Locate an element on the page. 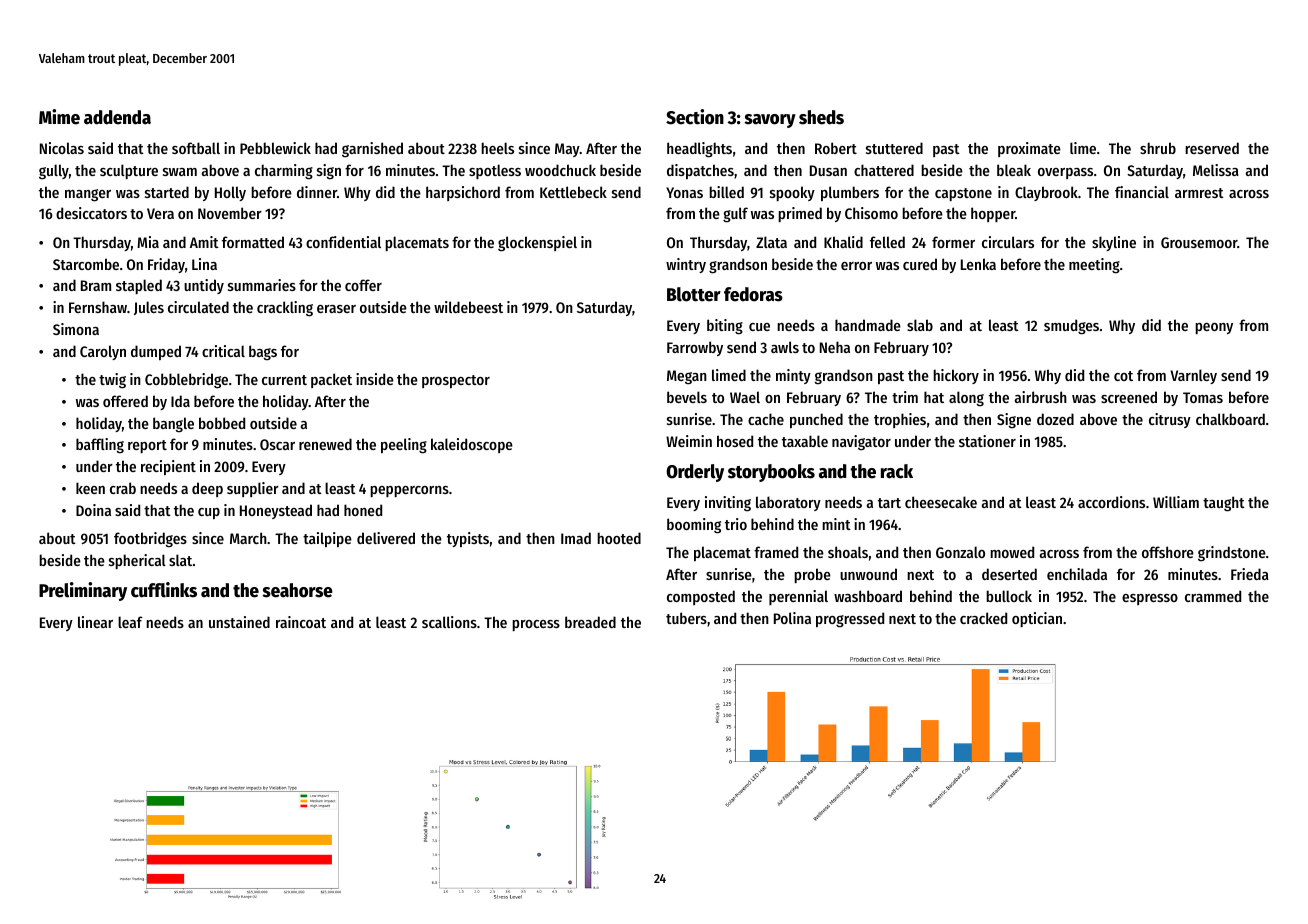 The width and height of the image is (1308, 924). chalkboard is located at coordinates (1230, 419).
